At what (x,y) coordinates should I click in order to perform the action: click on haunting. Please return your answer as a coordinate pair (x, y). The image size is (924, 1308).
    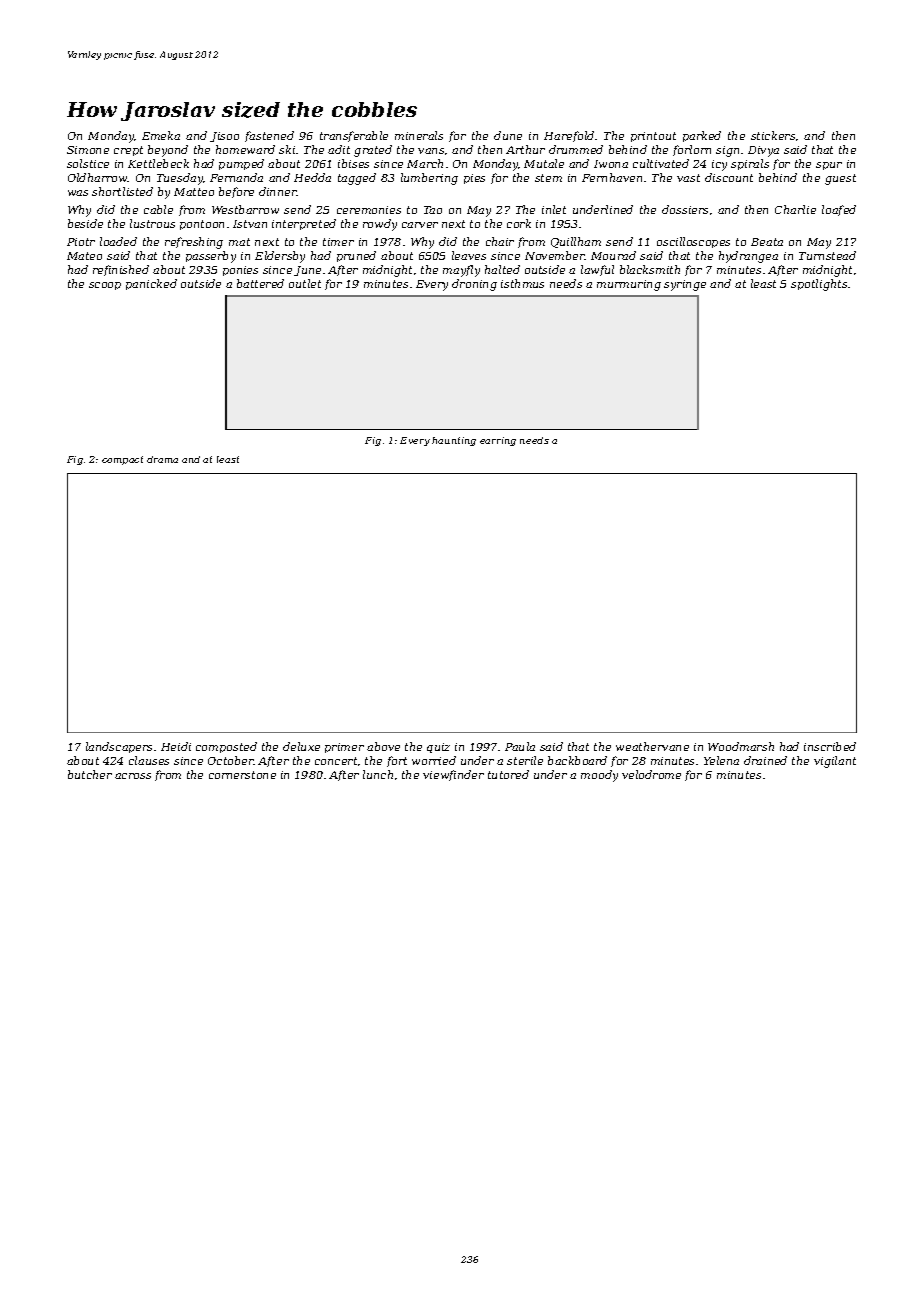
    Looking at the image, I should click on (454, 441).
